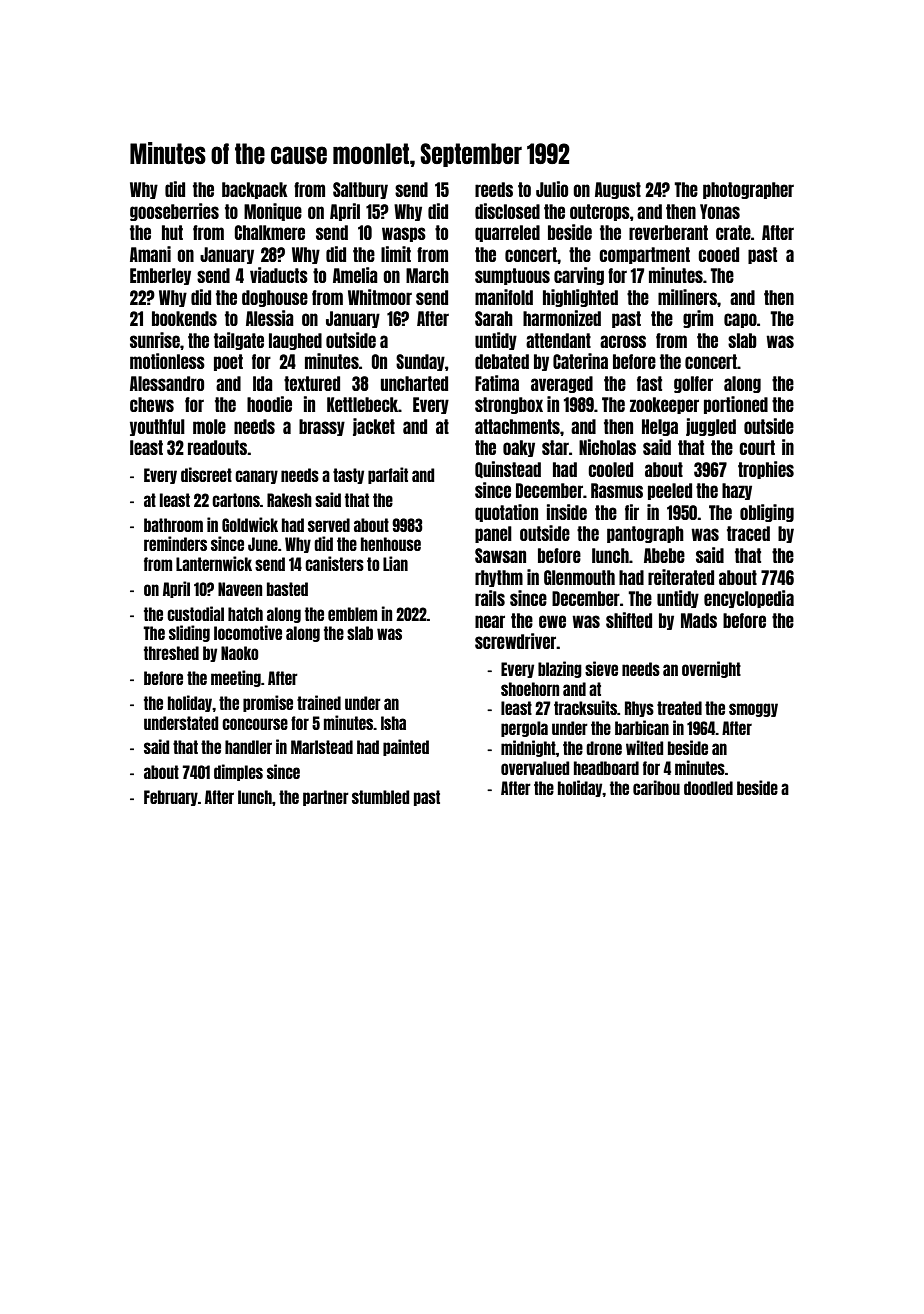 The height and width of the page is (1314, 924). Describe the element at coordinates (508, 469) in the page. I see `Quinstead` at that location.
